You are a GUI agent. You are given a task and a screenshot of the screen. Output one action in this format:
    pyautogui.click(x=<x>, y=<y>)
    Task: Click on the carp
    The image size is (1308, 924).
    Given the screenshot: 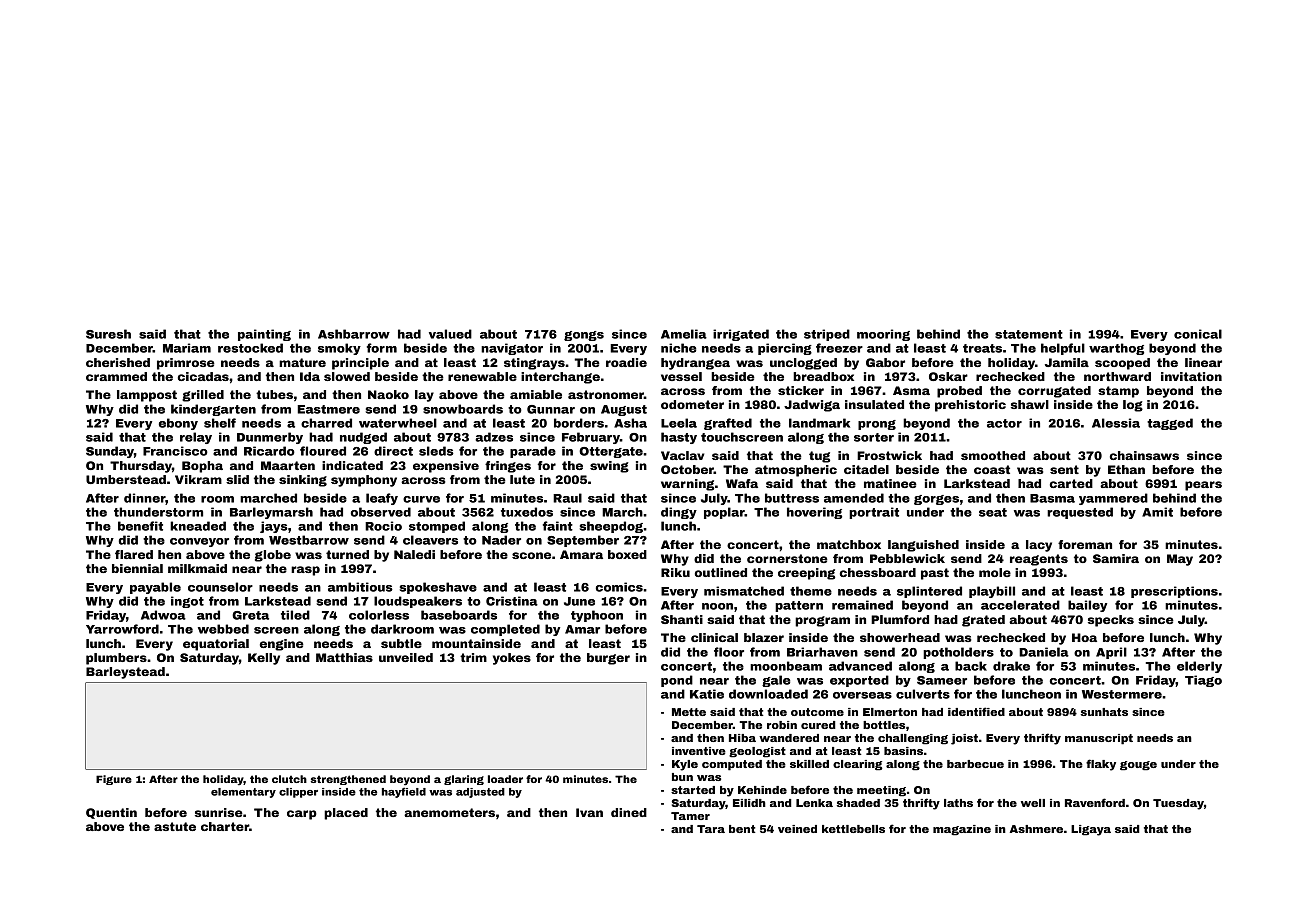 What is the action you would take?
    pyautogui.click(x=302, y=815)
